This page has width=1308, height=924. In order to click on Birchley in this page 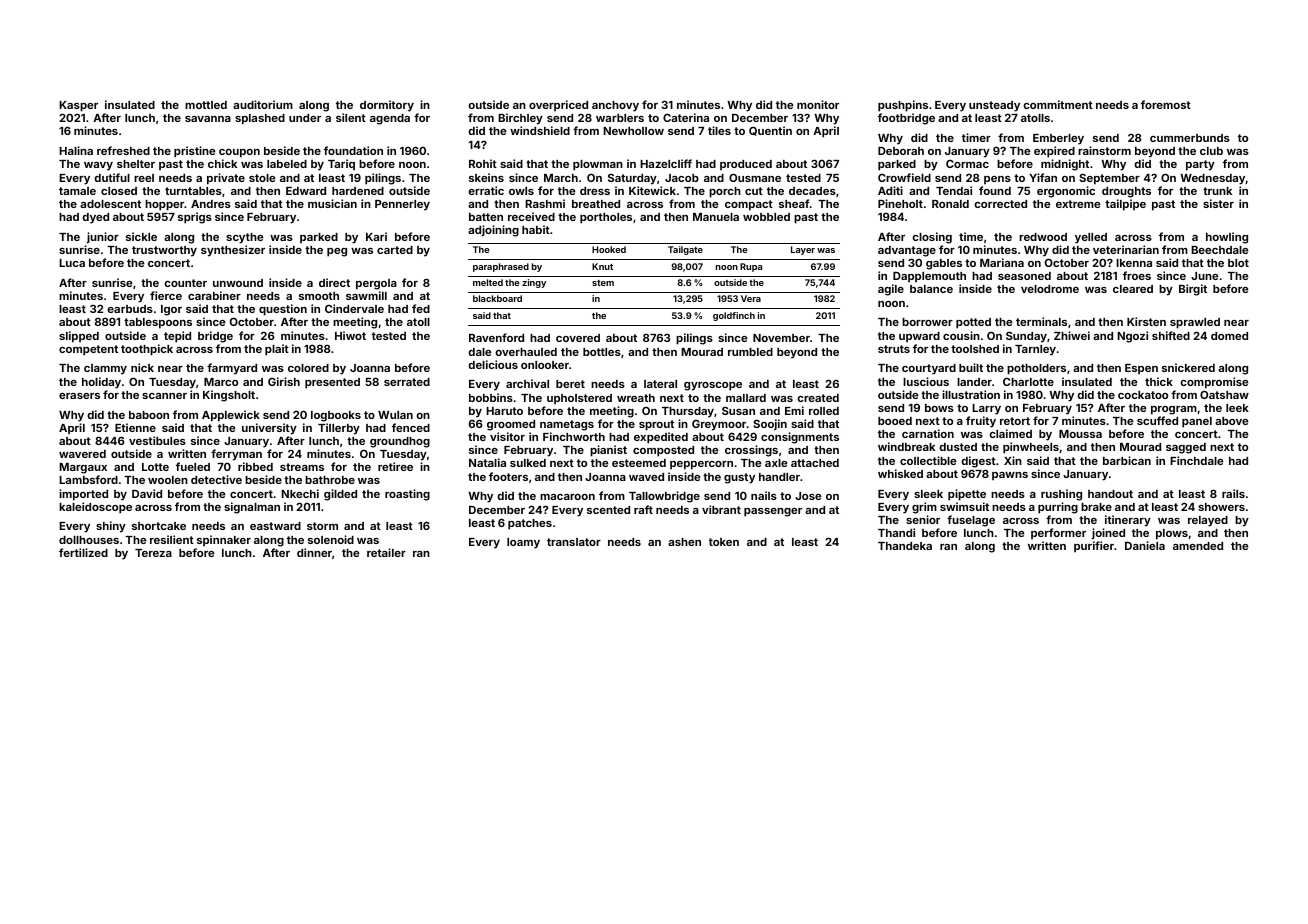, I will do `click(520, 119)`.
